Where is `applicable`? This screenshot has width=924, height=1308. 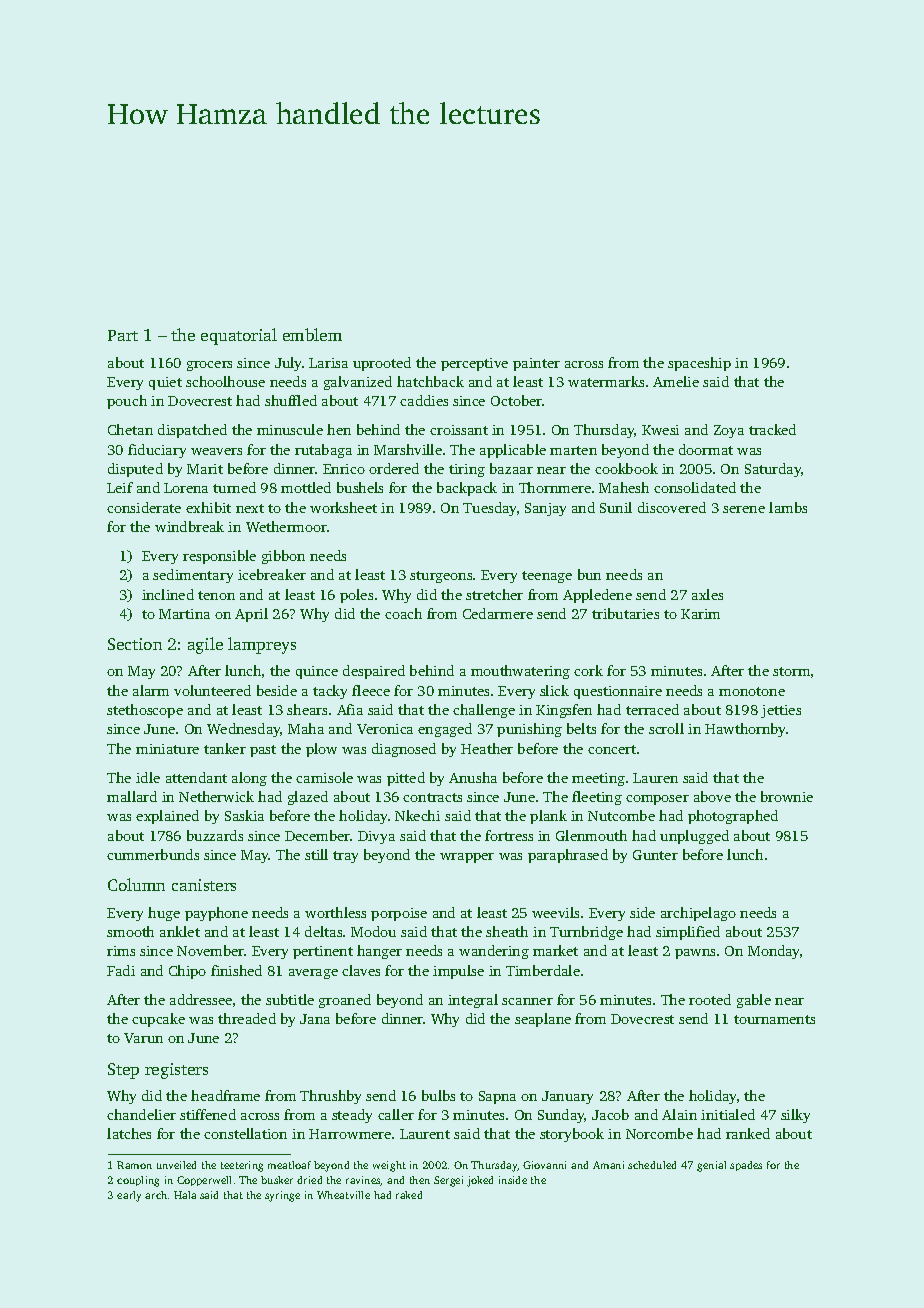
applicable is located at coordinates (513, 451).
